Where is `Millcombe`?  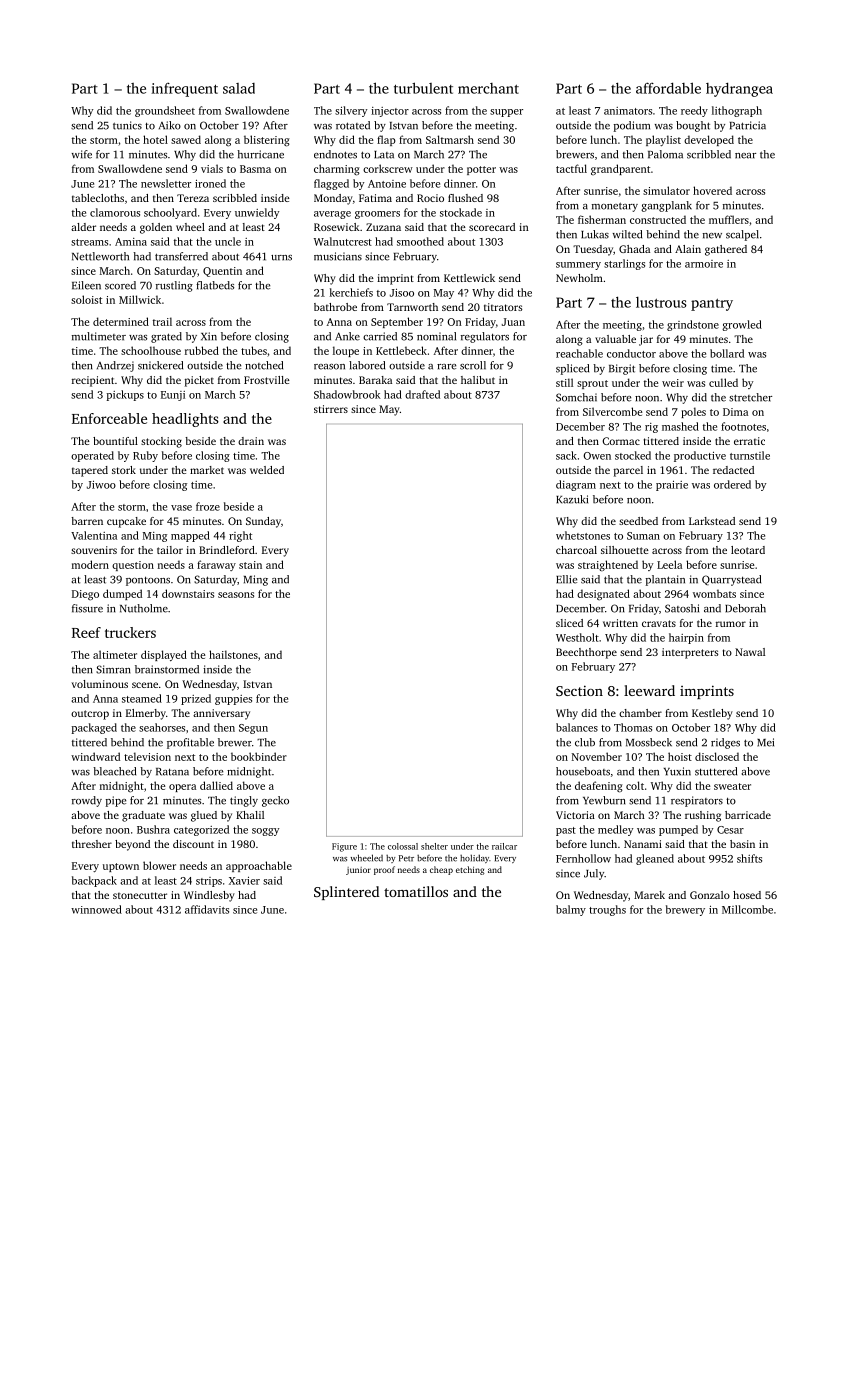 Millcombe is located at coordinates (747, 909).
